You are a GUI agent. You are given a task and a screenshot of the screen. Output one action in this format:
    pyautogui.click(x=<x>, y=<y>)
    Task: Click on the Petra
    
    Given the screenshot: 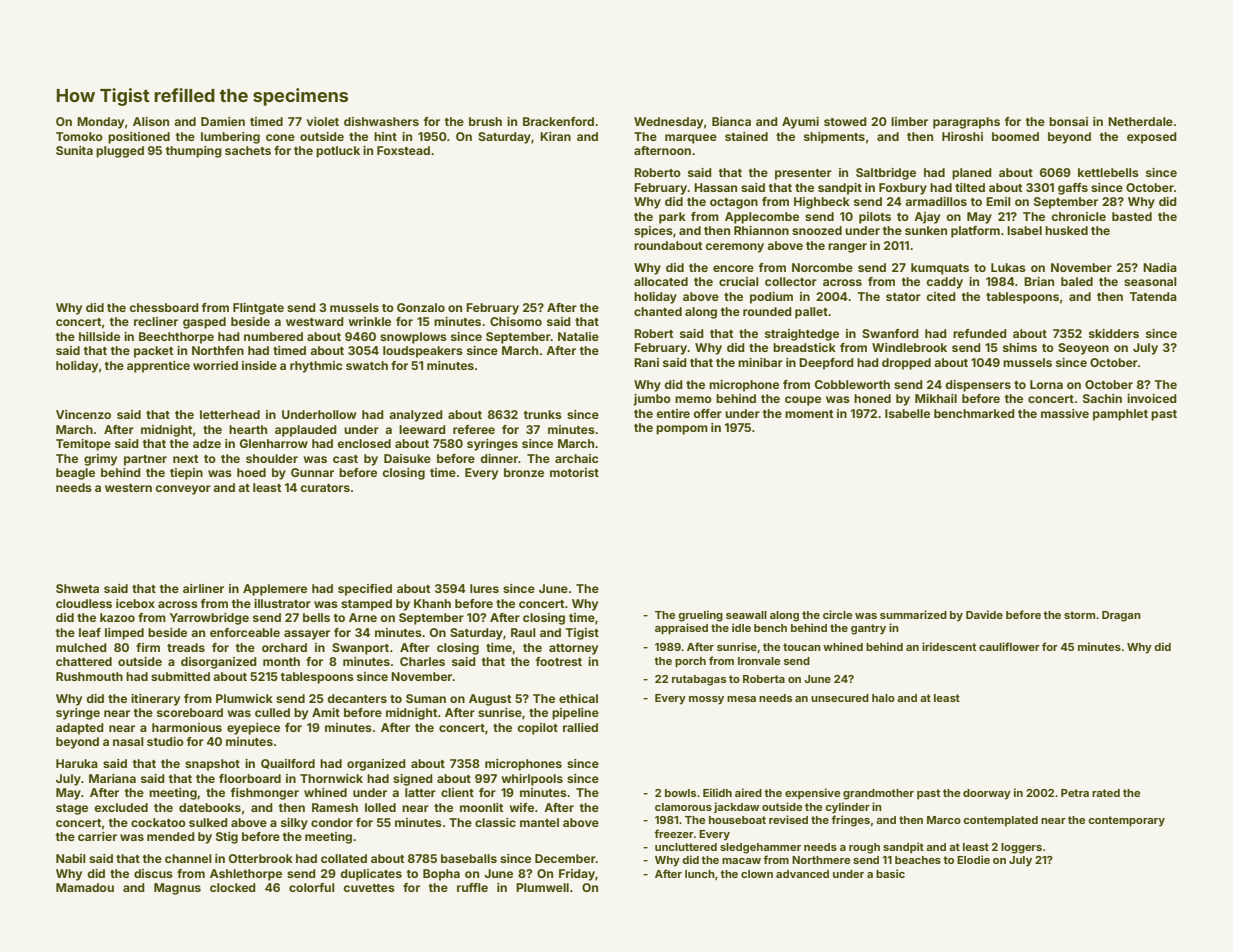 What is the action you would take?
    pyautogui.click(x=1075, y=793)
